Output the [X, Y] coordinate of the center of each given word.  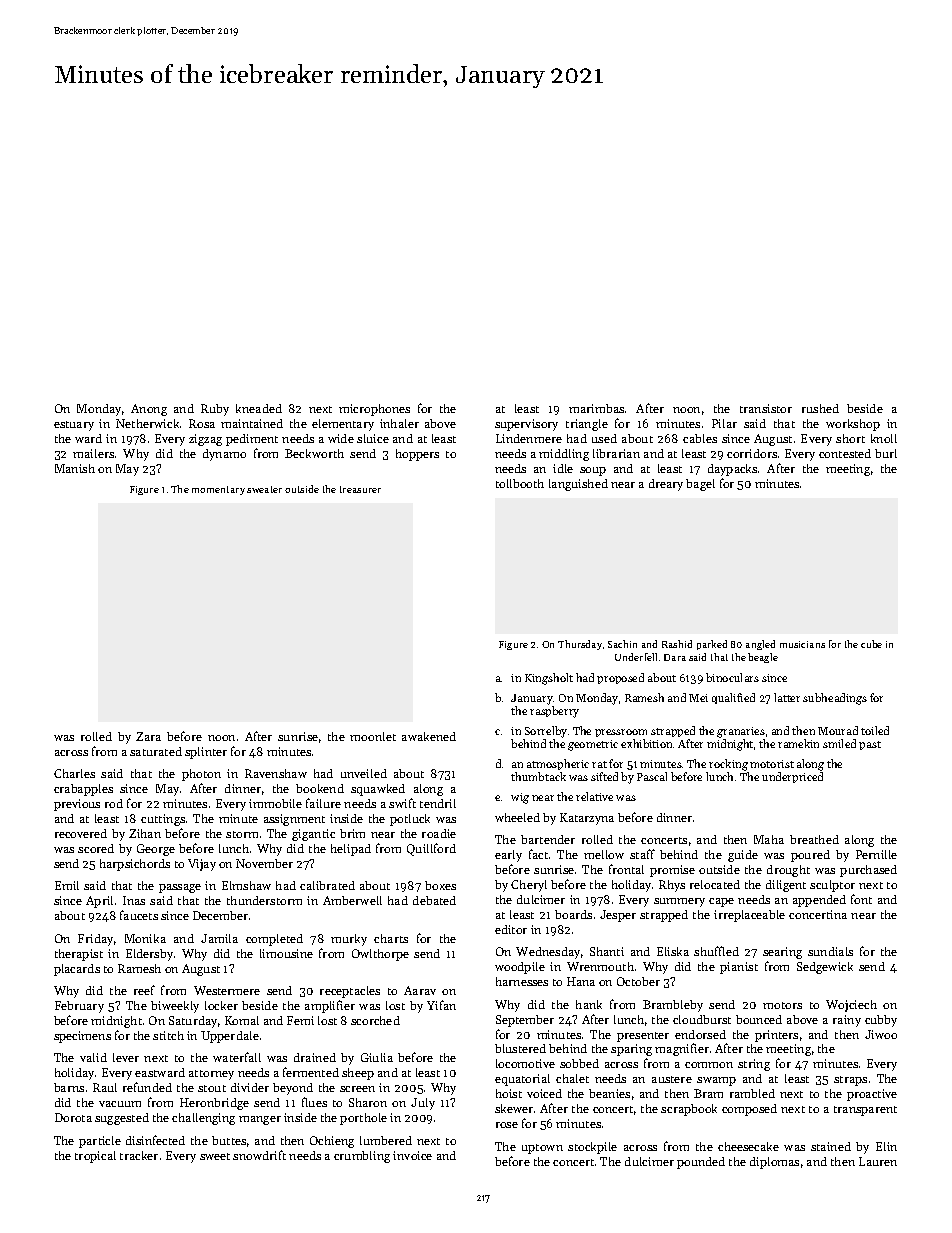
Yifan [441, 1005]
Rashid [677, 644]
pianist [739, 968]
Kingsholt [549, 679]
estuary [74, 426]
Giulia [377, 1057]
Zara [148, 736]
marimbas [596, 408]
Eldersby [149, 955]
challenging [203, 1119]
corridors [752, 453]
